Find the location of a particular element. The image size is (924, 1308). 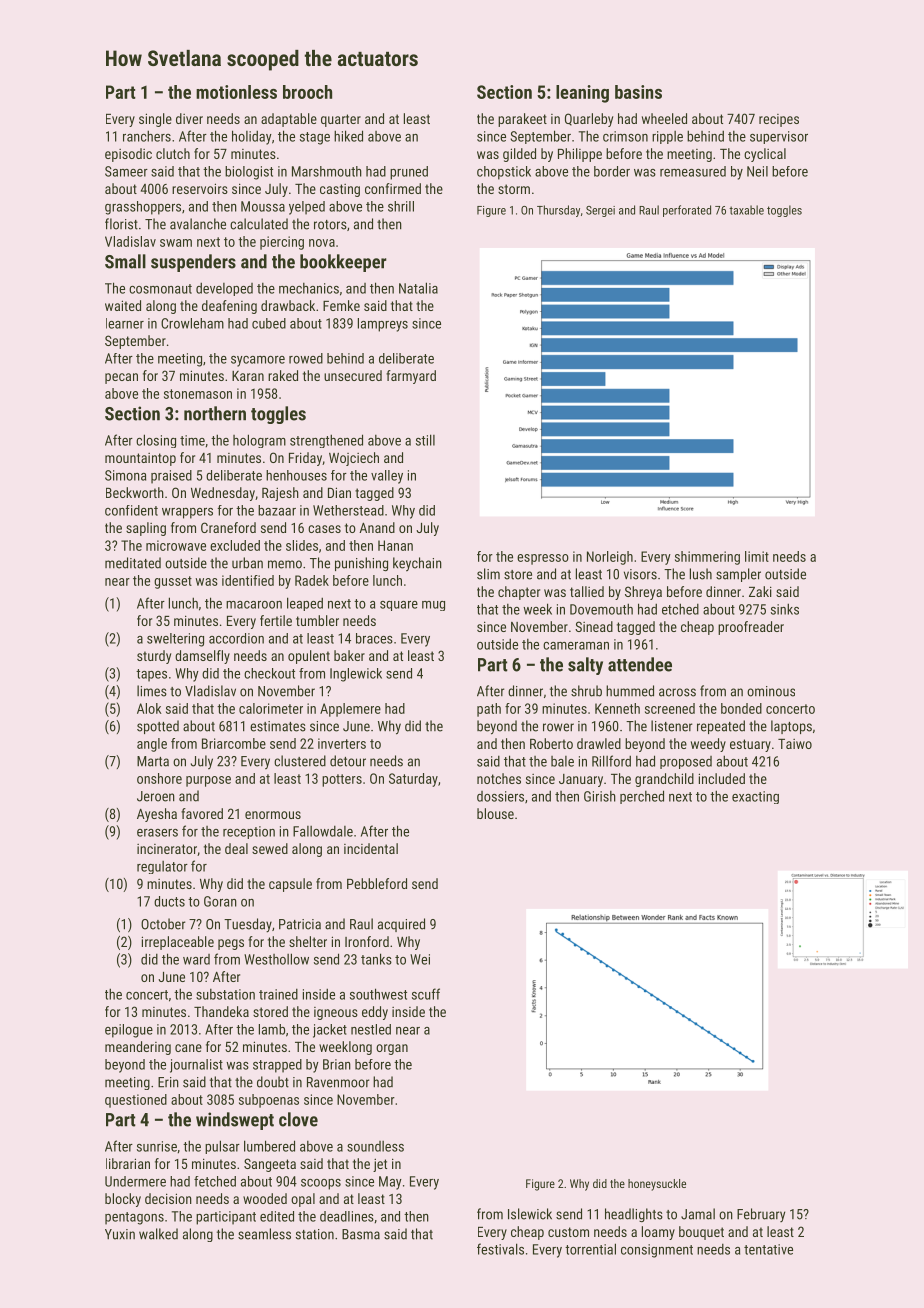

walked is located at coordinates (158, 1234).
